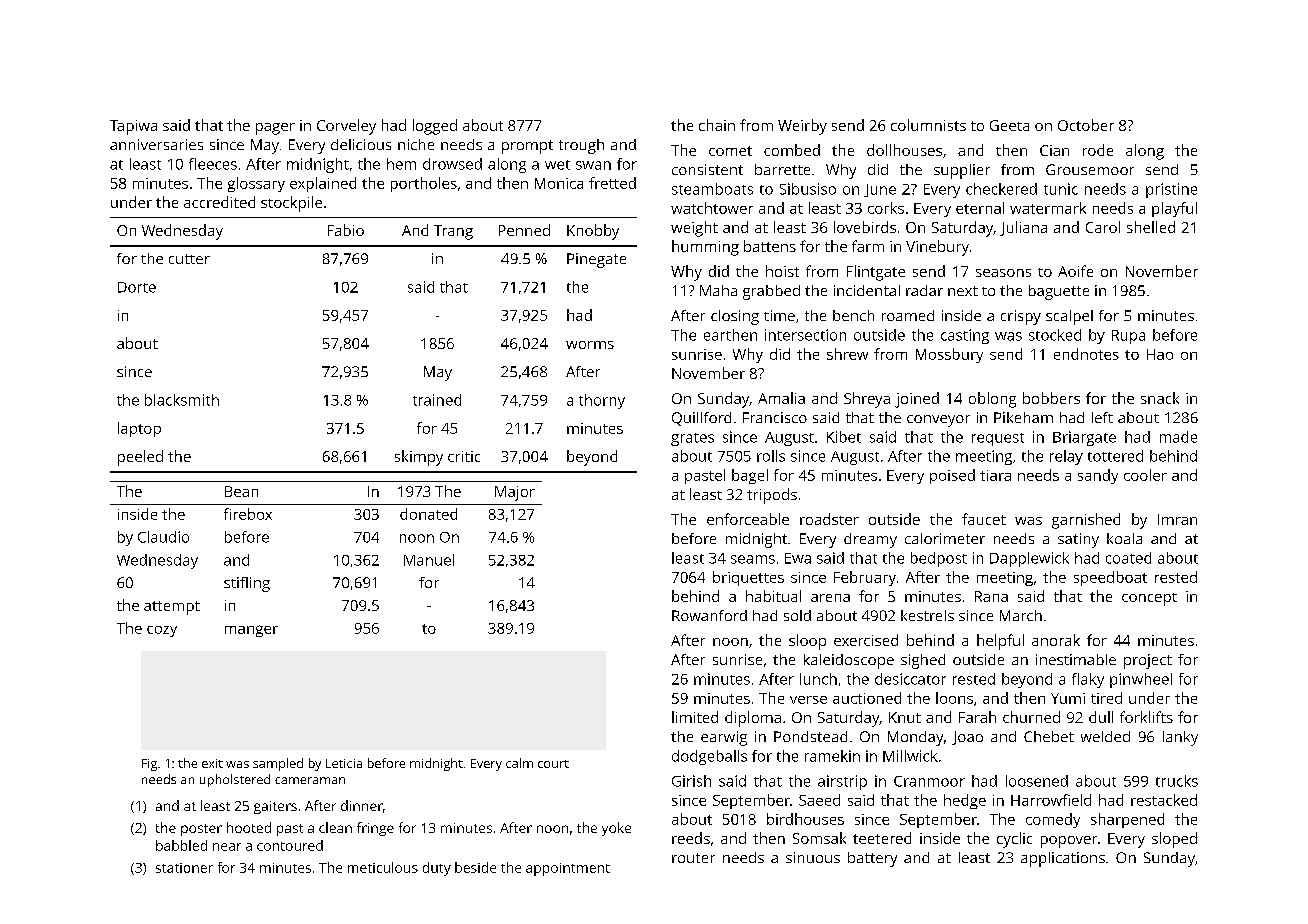 The height and width of the document is (924, 1308). I want to click on Tapiwa, so click(133, 127).
